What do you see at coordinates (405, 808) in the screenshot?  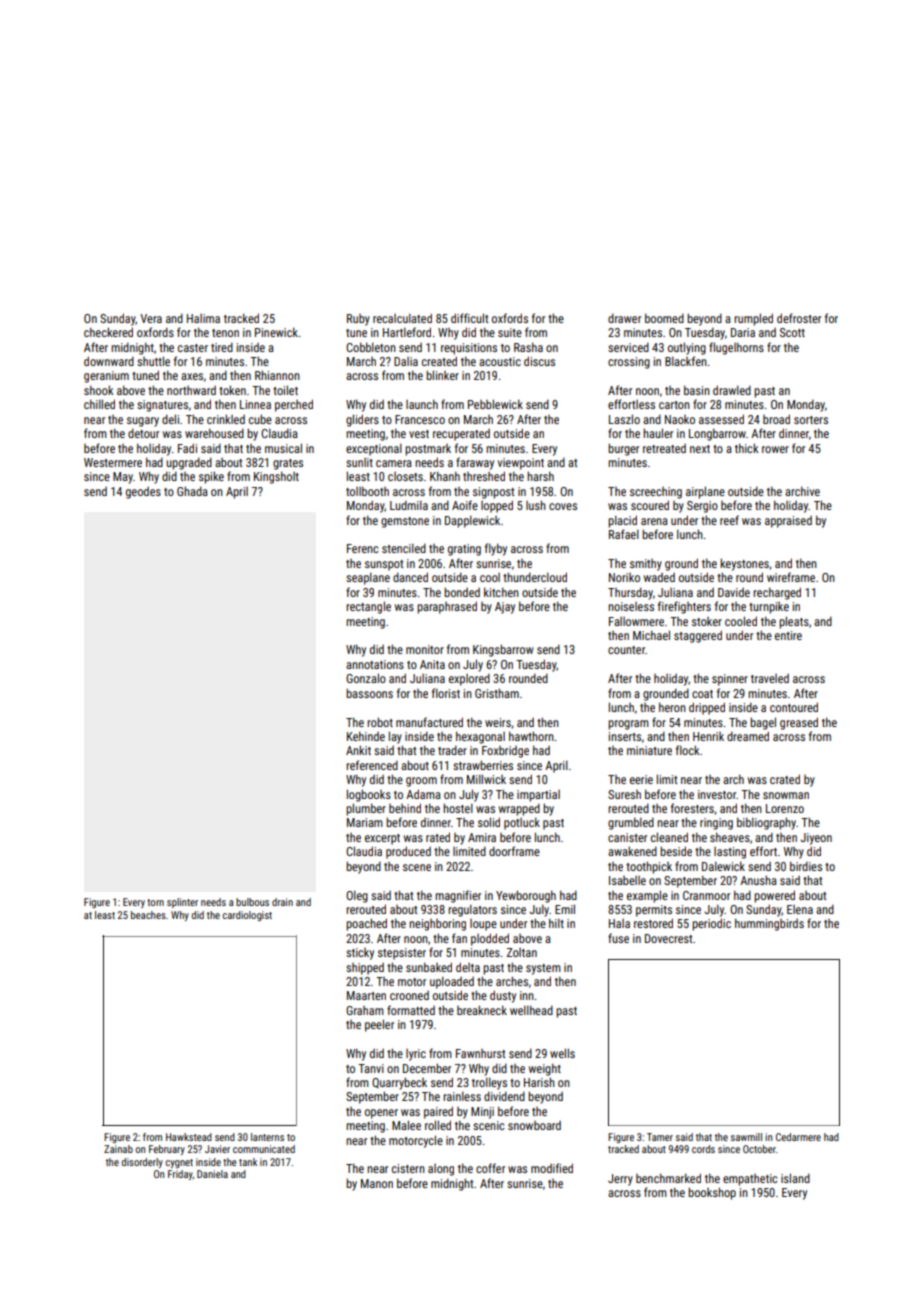 I see `behind` at bounding box center [405, 808].
